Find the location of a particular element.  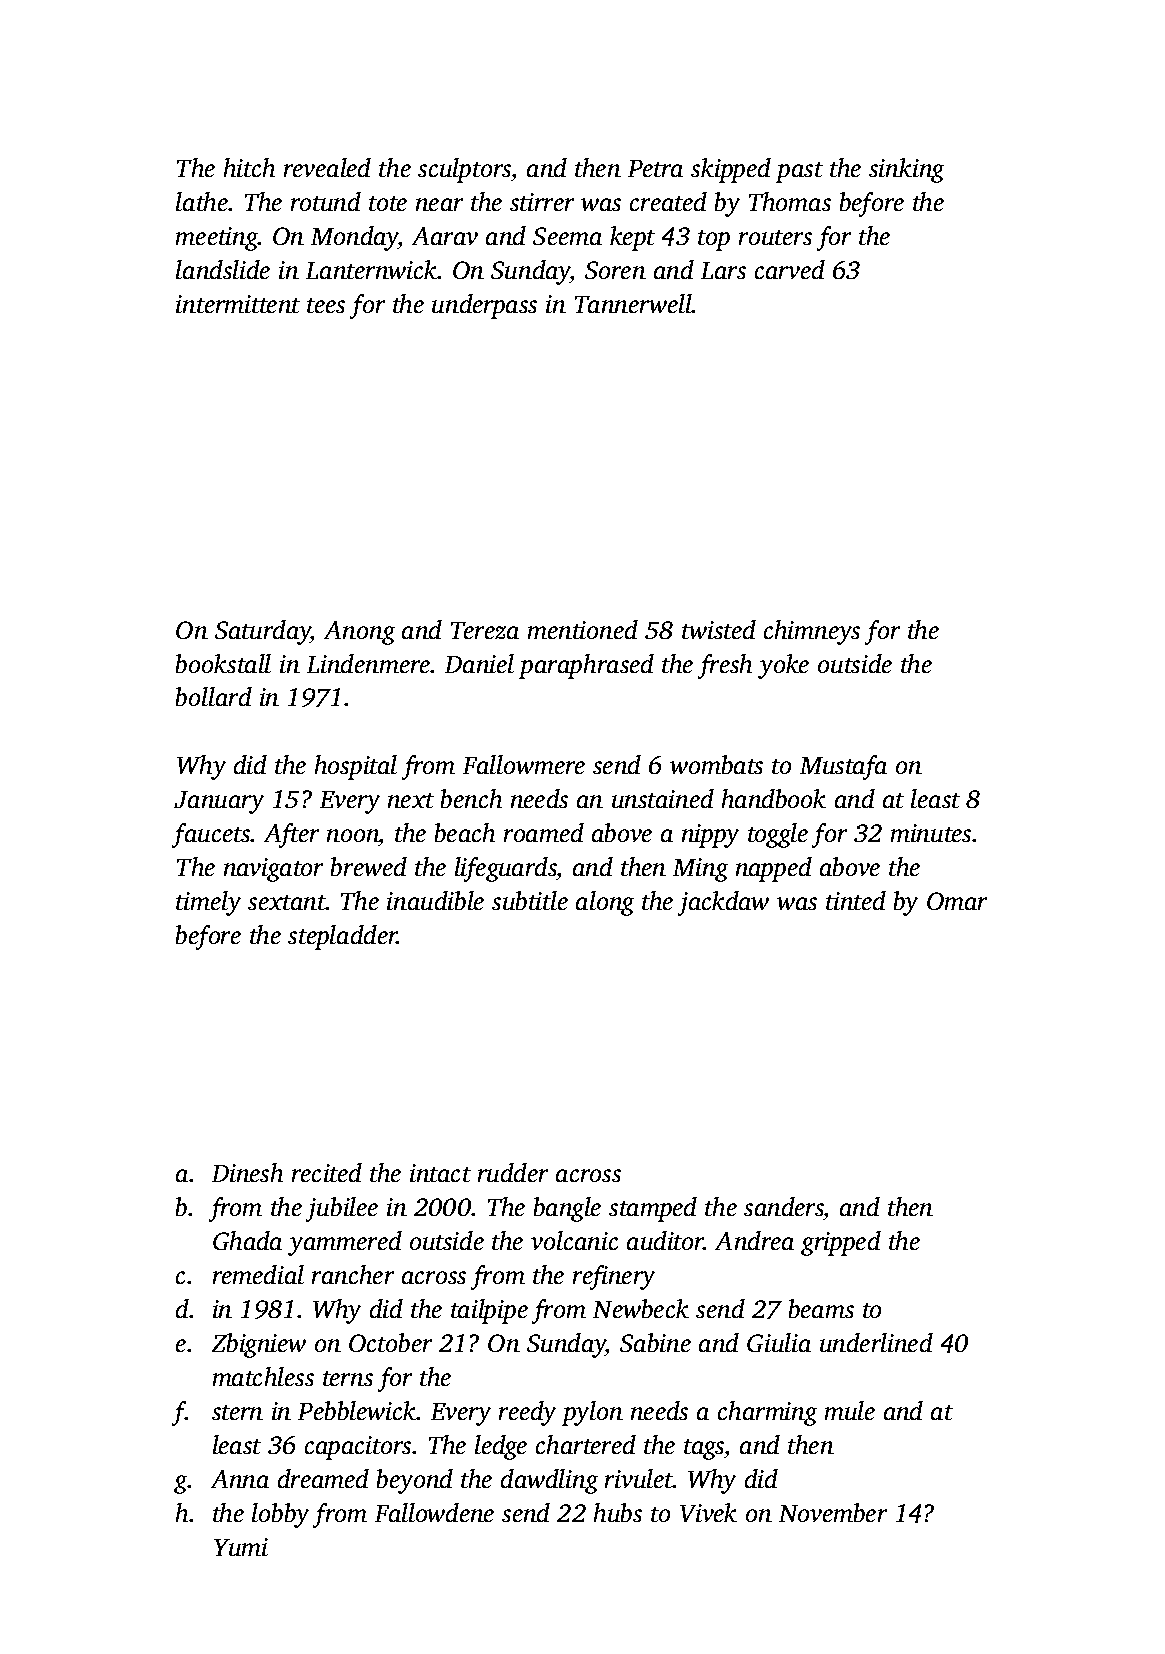

intermittent is located at coordinates (238, 304).
